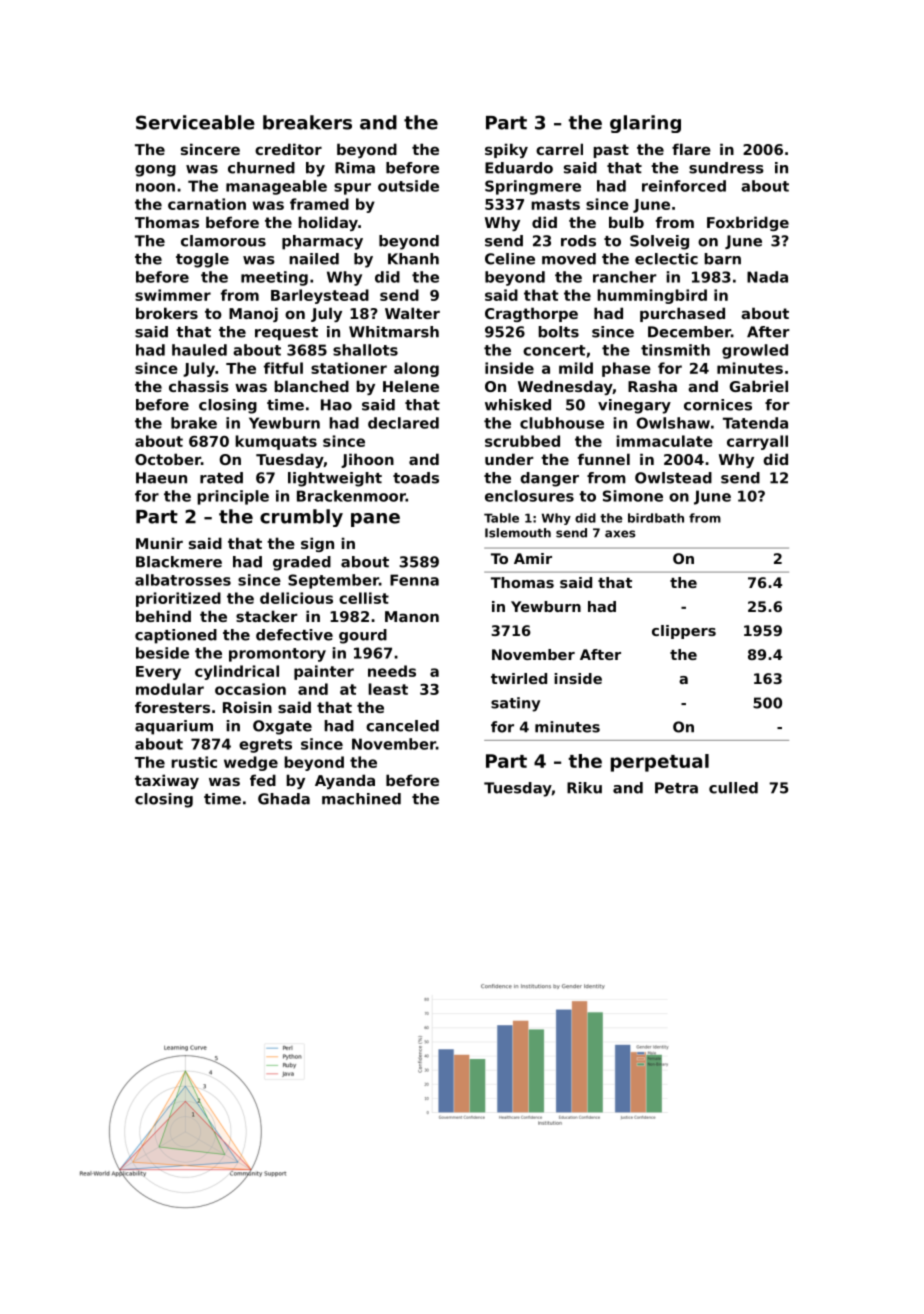 Image resolution: width=924 pixels, height=1314 pixels. What do you see at coordinates (684, 186) in the page?
I see `reinforced` at bounding box center [684, 186].
